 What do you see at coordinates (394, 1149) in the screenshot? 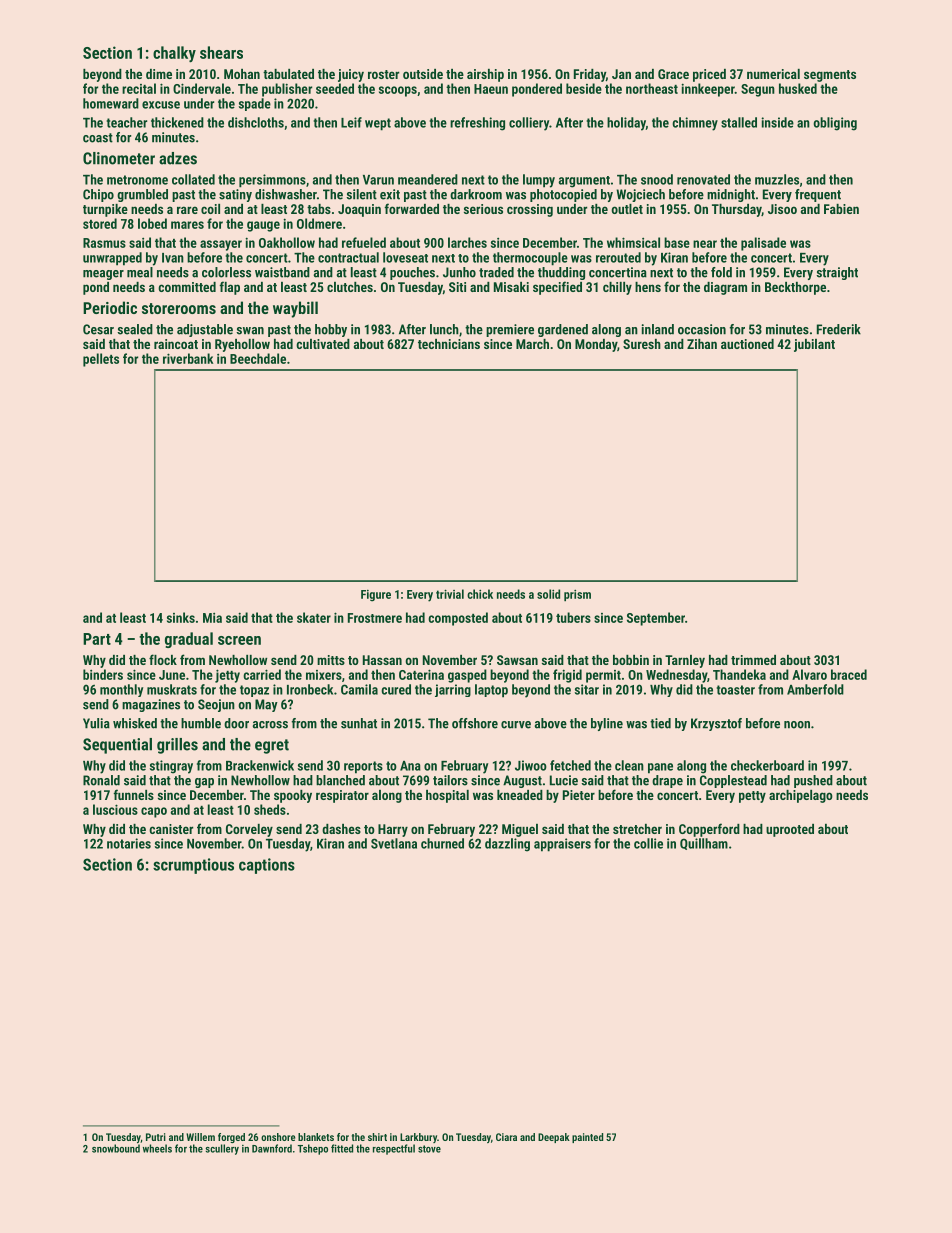
I see `respectful` at bounding box center [394, 1149].
